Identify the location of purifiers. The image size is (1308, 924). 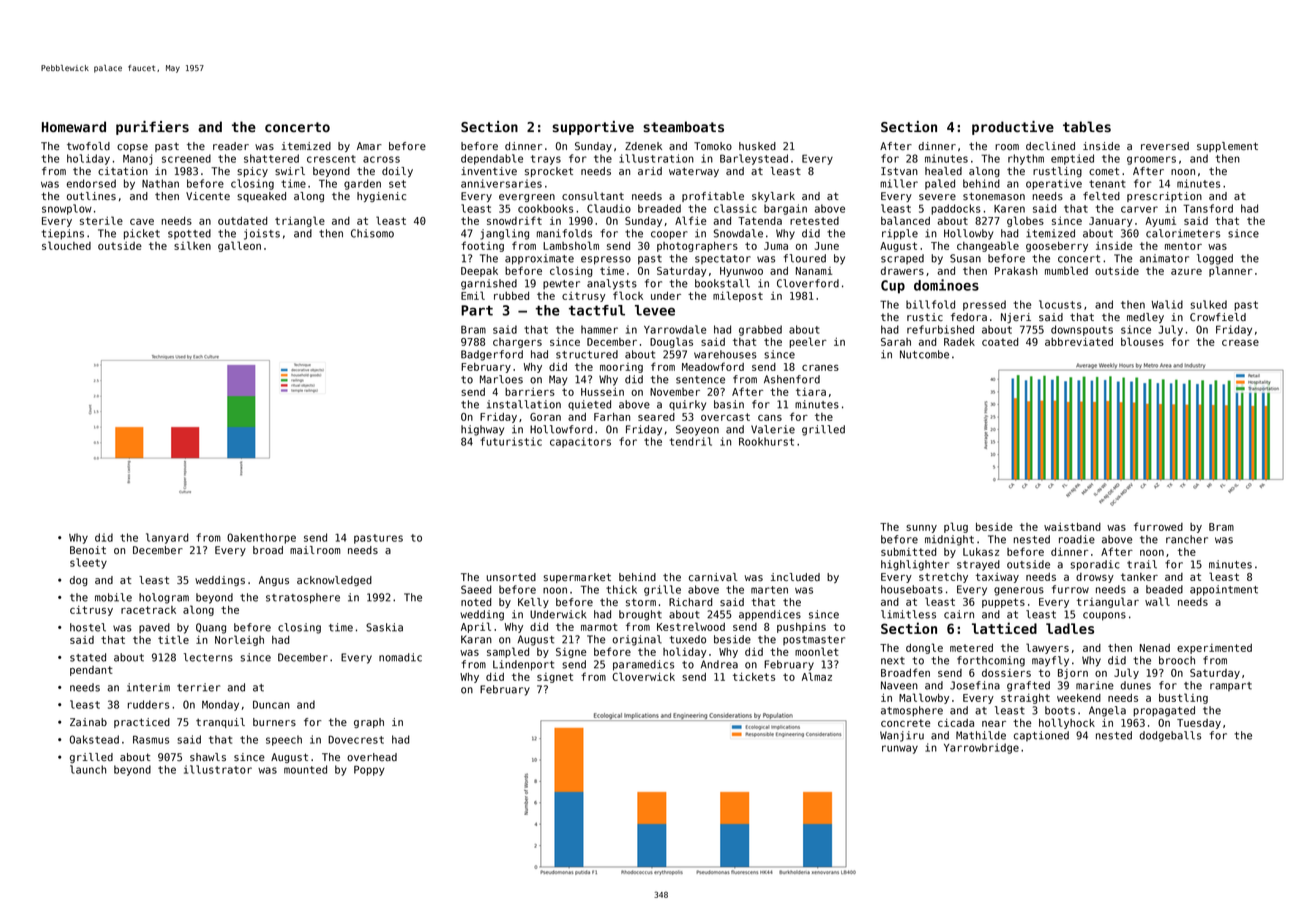
(152, 128).
